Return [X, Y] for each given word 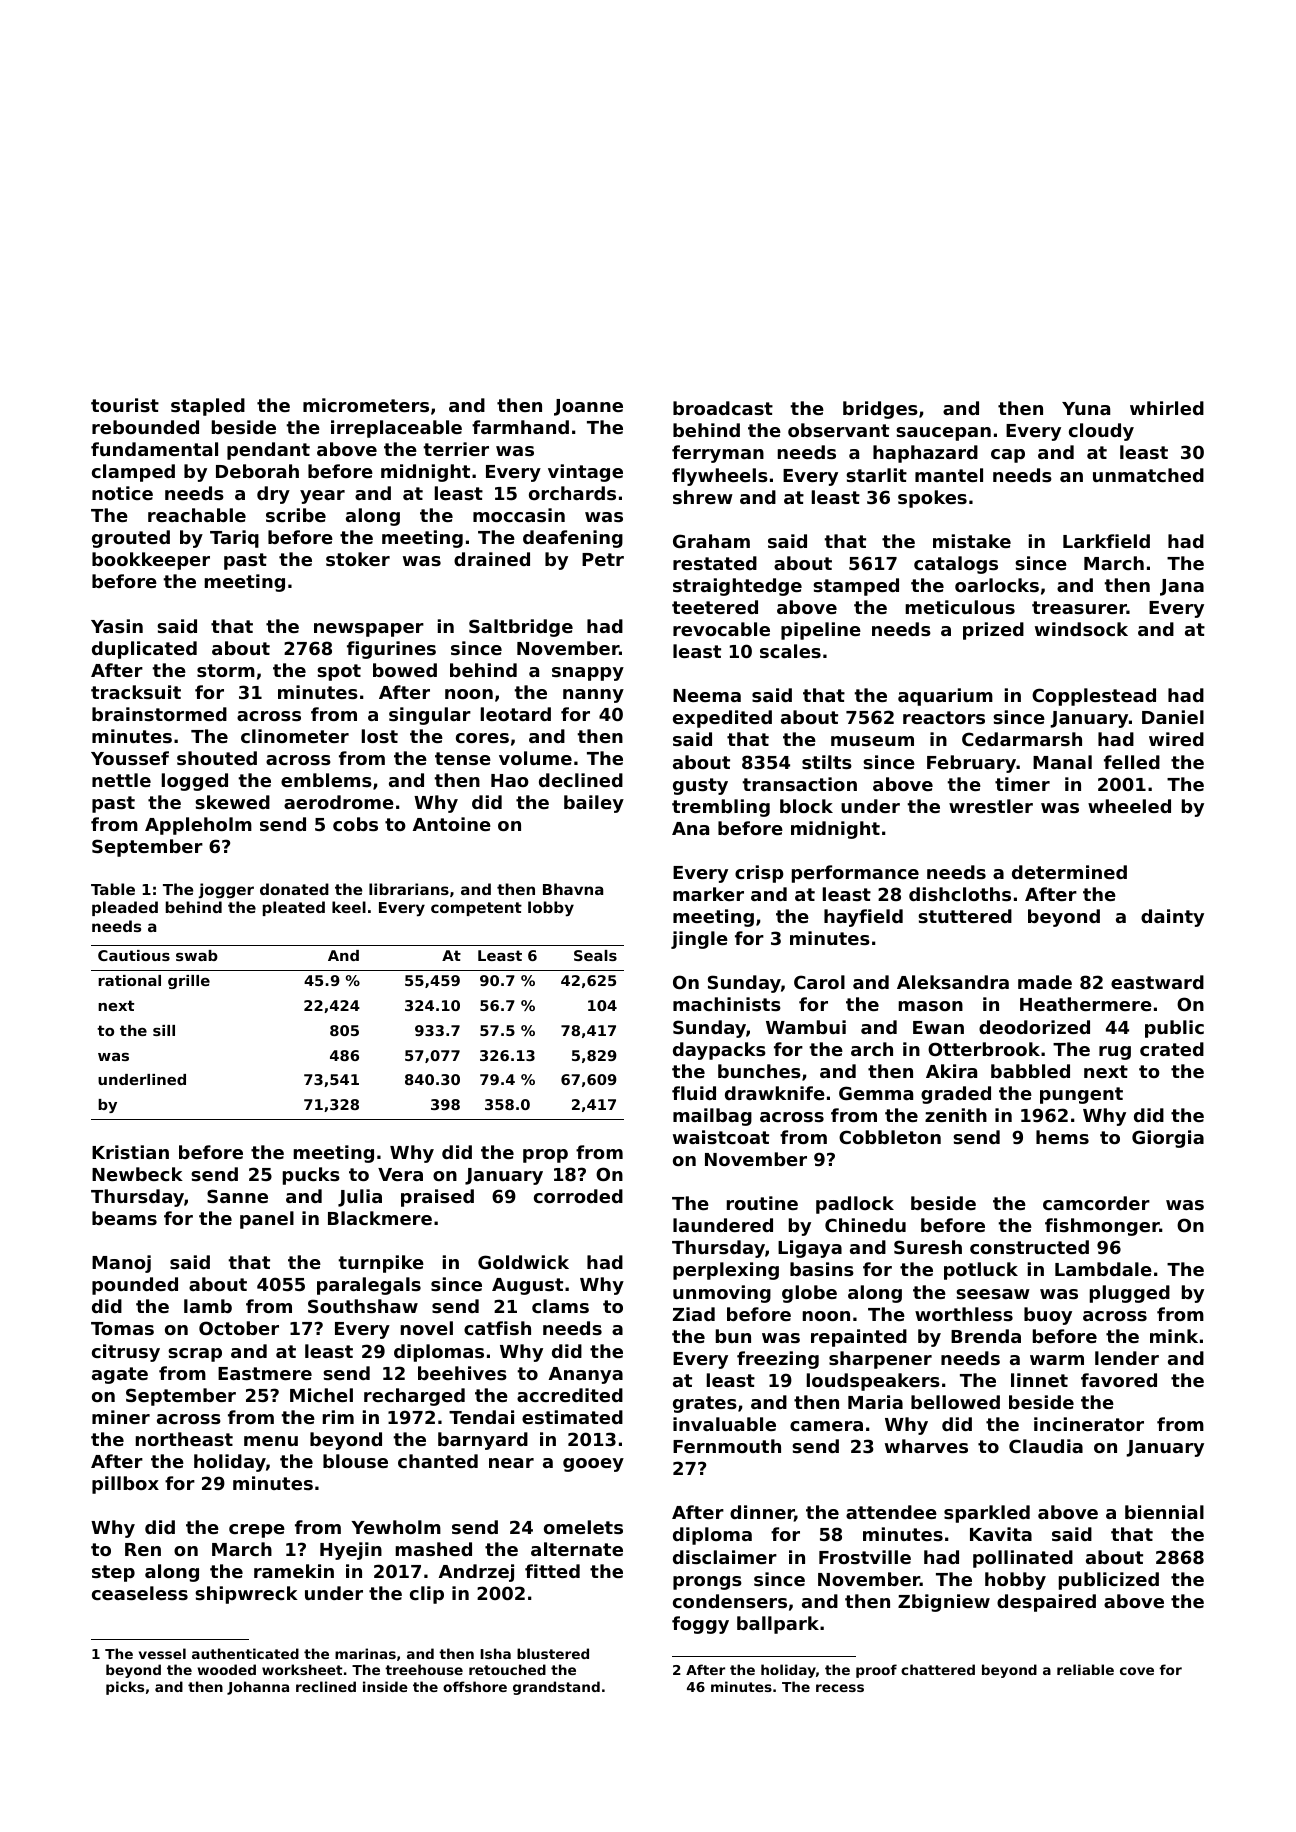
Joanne [588, 407]
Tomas [122, 1328]
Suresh [928, 1247]
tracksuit [136, 692]
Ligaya [810, 1249]
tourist [125, 405]
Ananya [586, 1375]
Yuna [1086, 408]
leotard [516, 714]
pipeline [821, 631]
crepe [257, 1531]
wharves [926, 1446]
